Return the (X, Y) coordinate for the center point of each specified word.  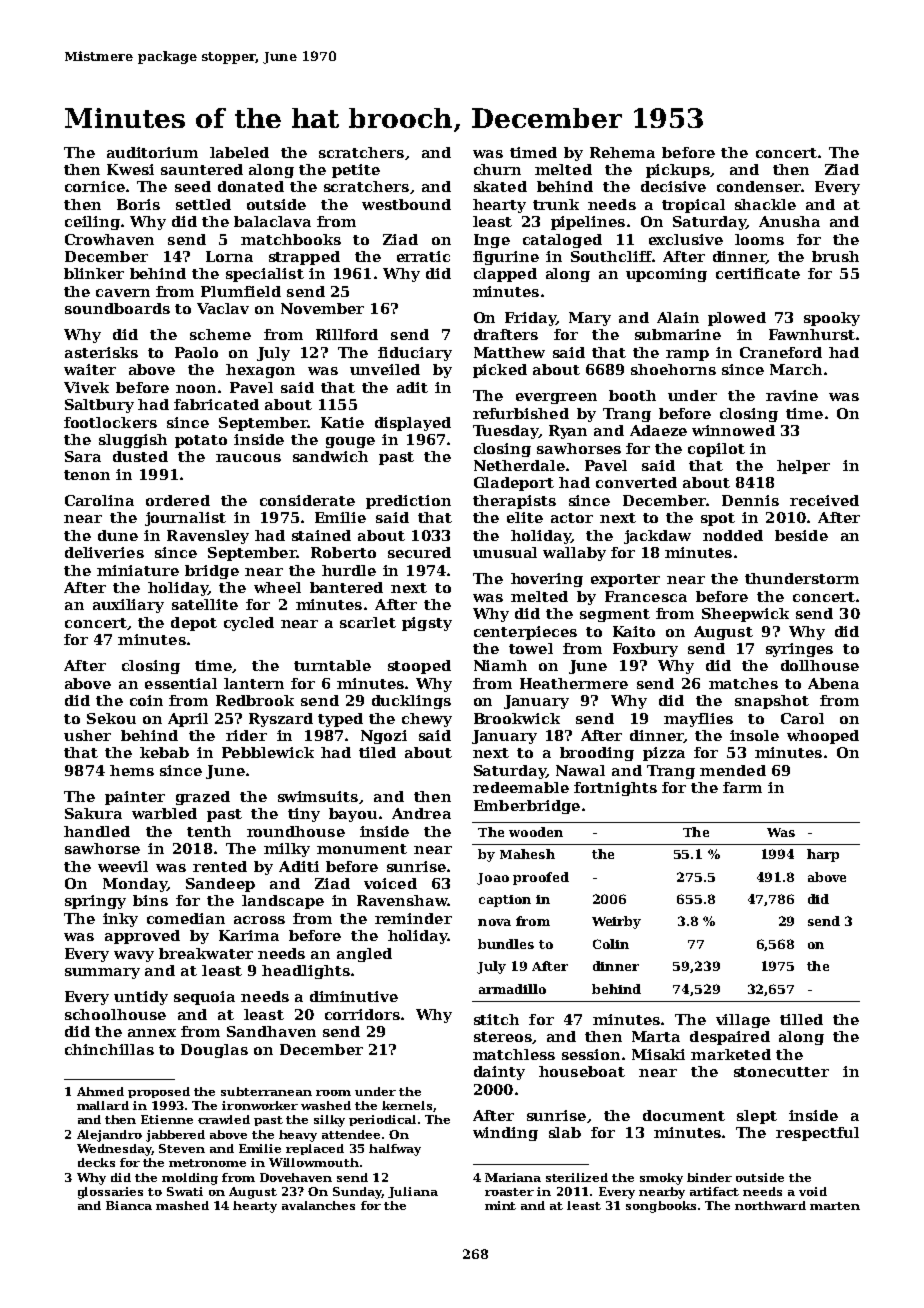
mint (500, 1205)
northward (770, 1205)
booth (632, 395)
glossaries (110, 1193)
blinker (94, 273)
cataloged (562, 241)
